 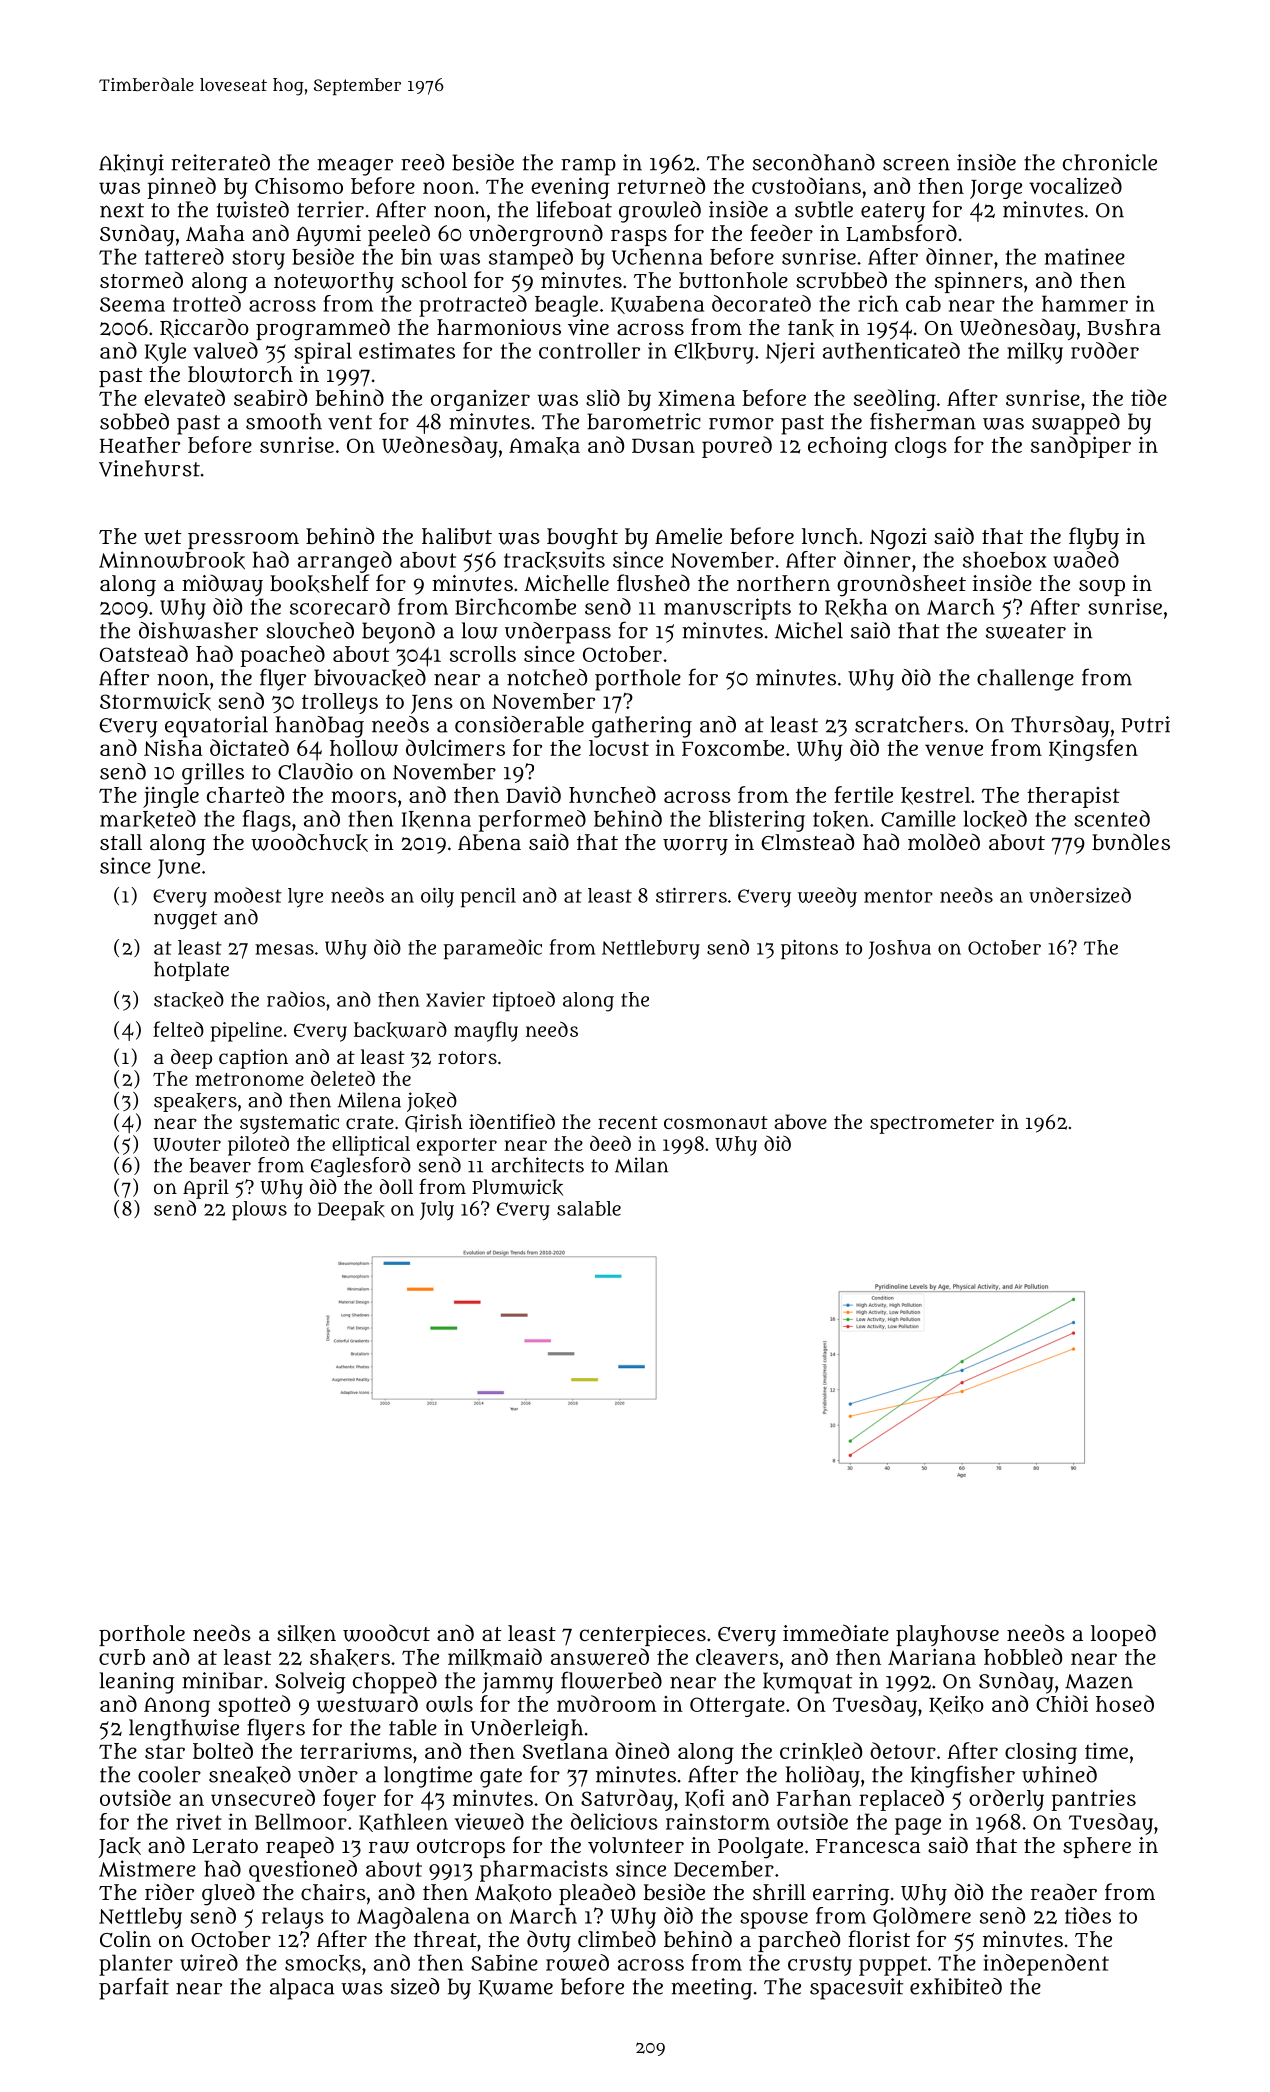 What do you see at coordinates (259, 1211) in the screenshot?
I see `plows` at bounding box center [259, 1211].
